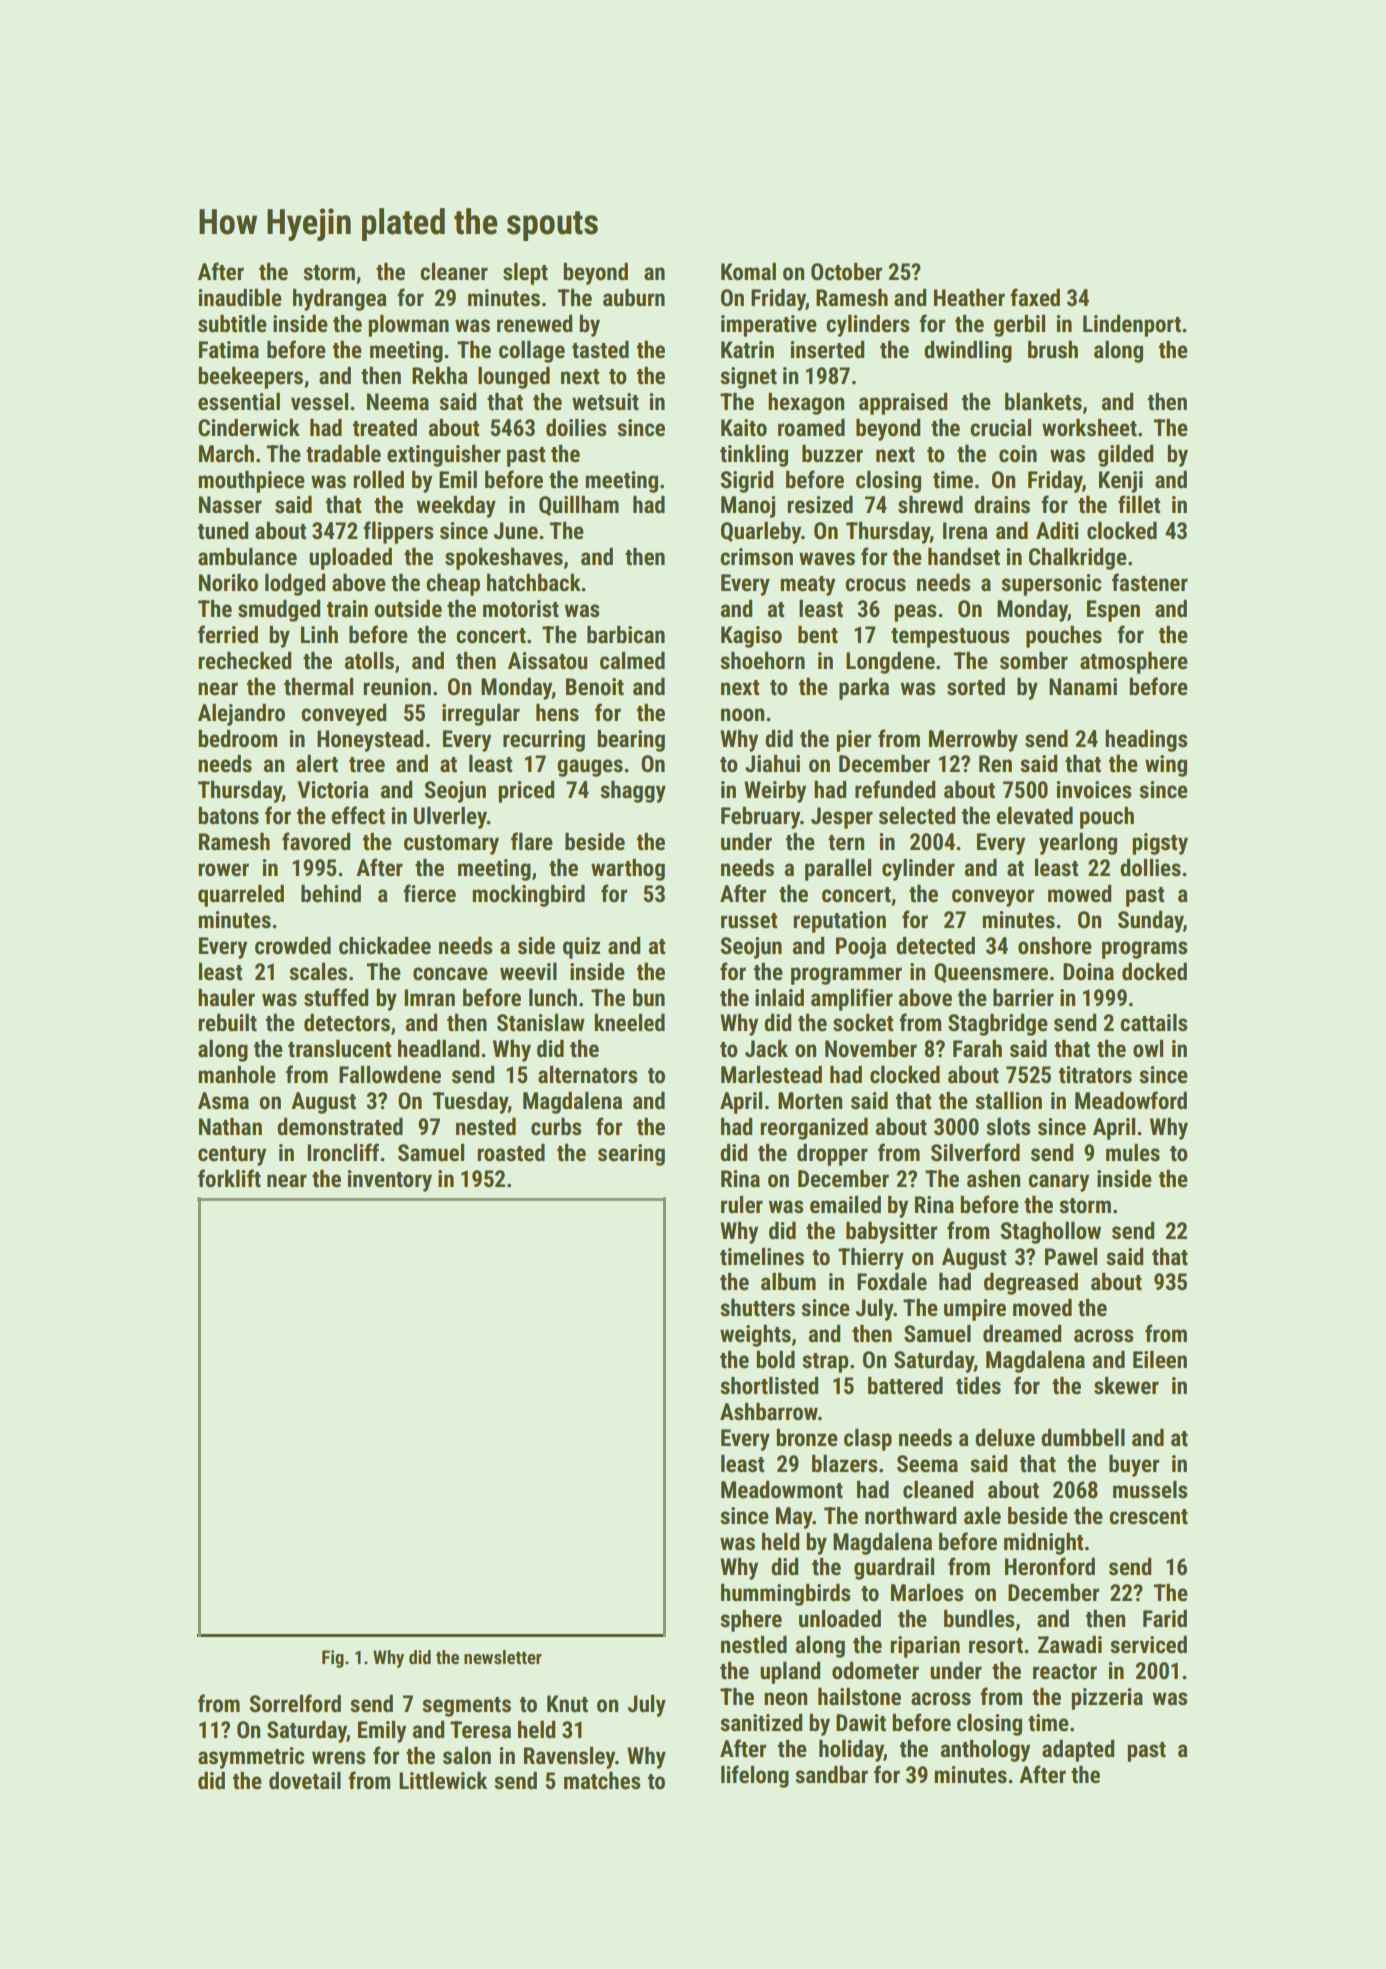 This screenshot has width=1386, height=1969. I want to click on adapted, so click(1078, 1751).
